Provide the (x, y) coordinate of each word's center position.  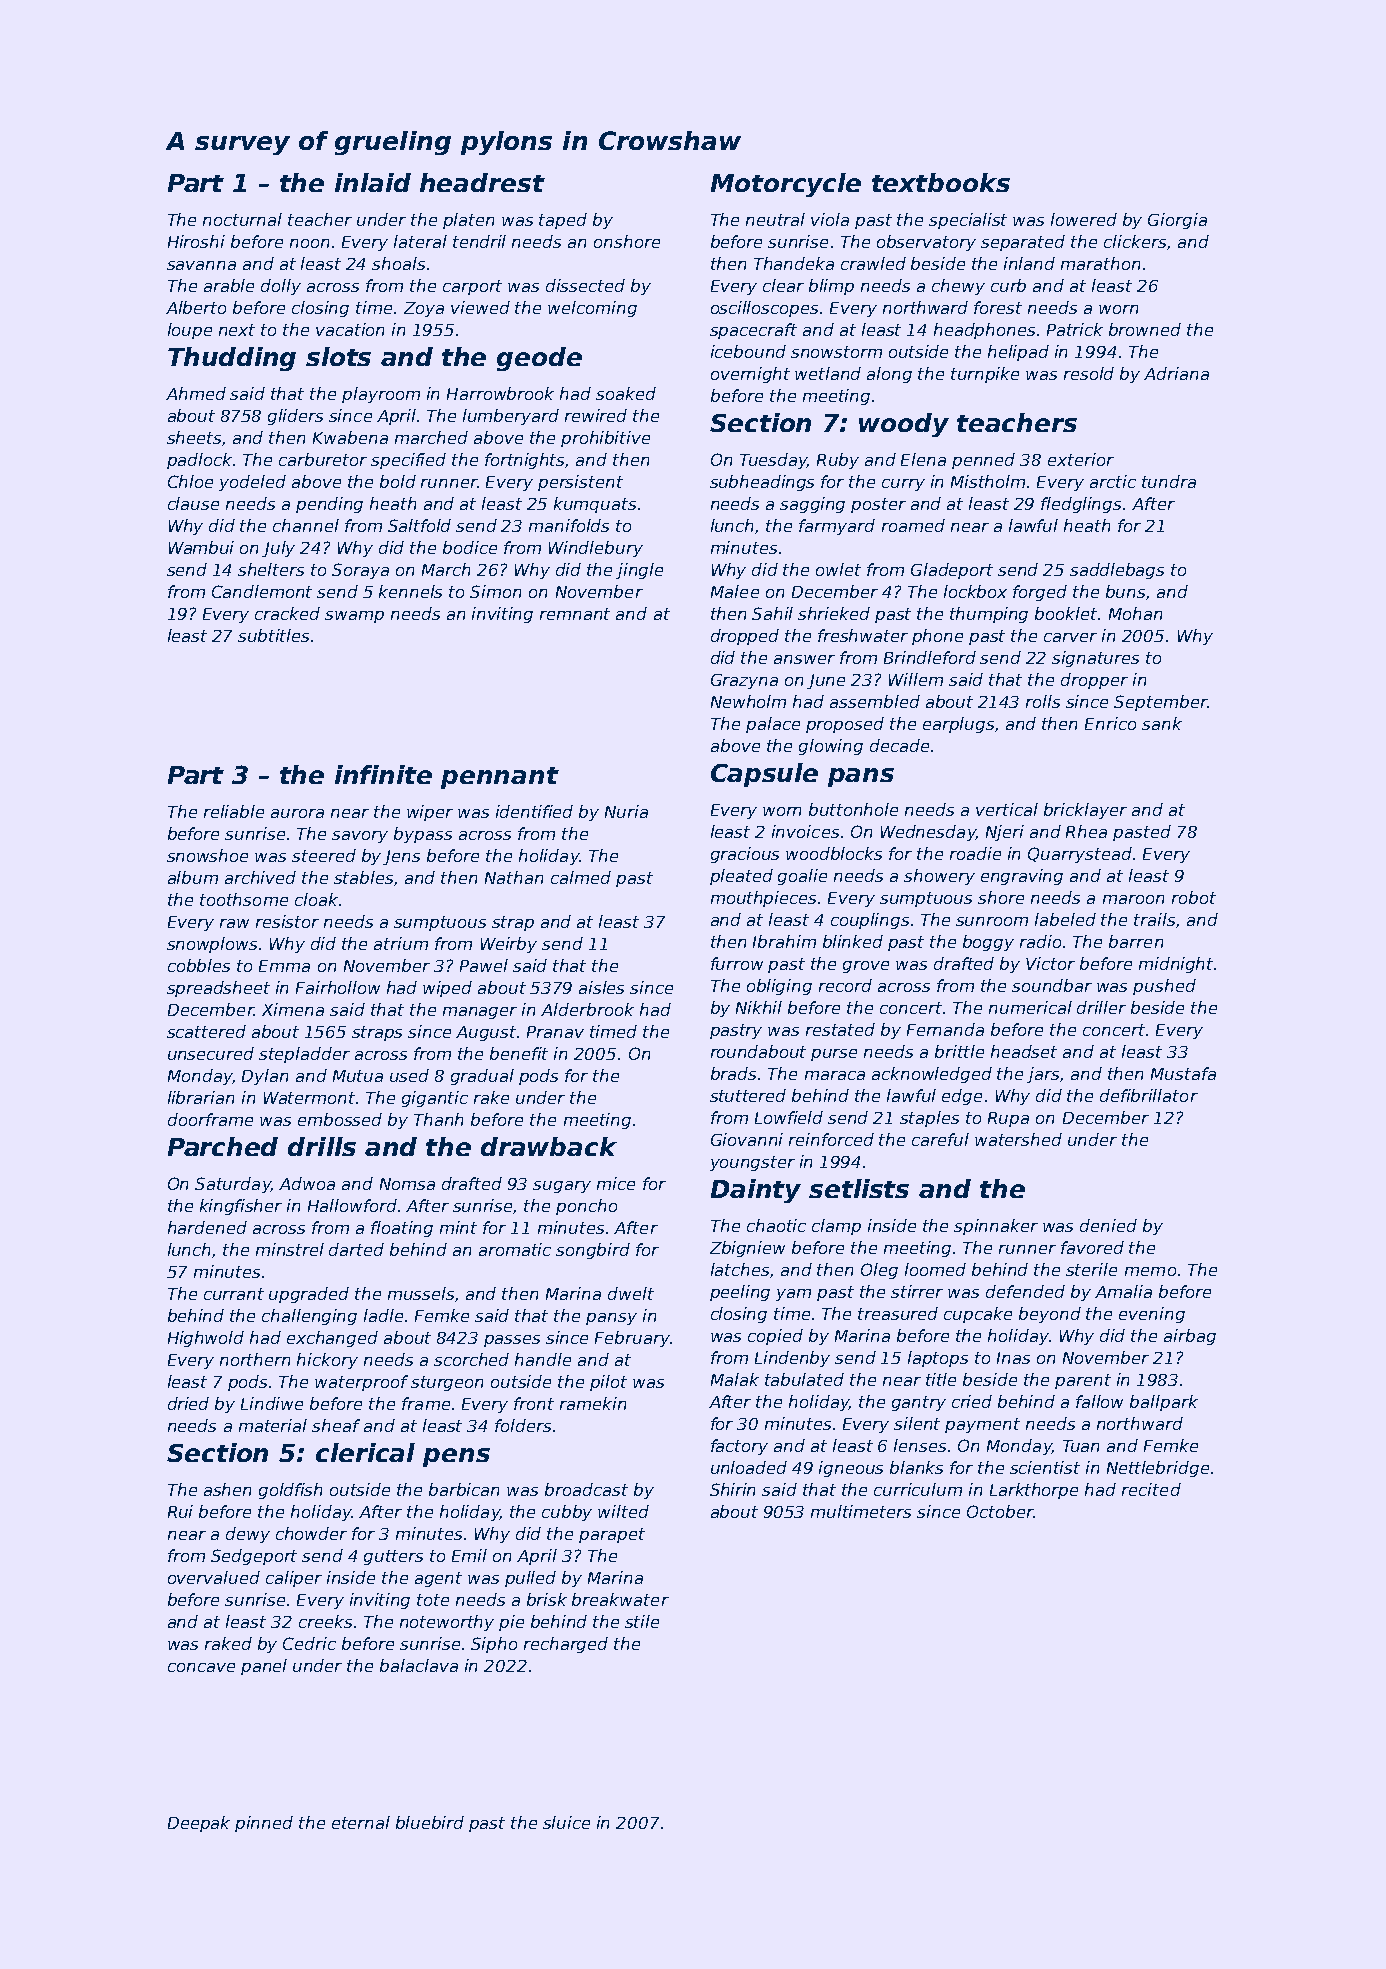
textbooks (941, 182)
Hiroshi (196, 241)
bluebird (430, 1822)
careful (940, 1139)
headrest (482, 182)
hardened (207, 1227)
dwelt (631, 1293)
